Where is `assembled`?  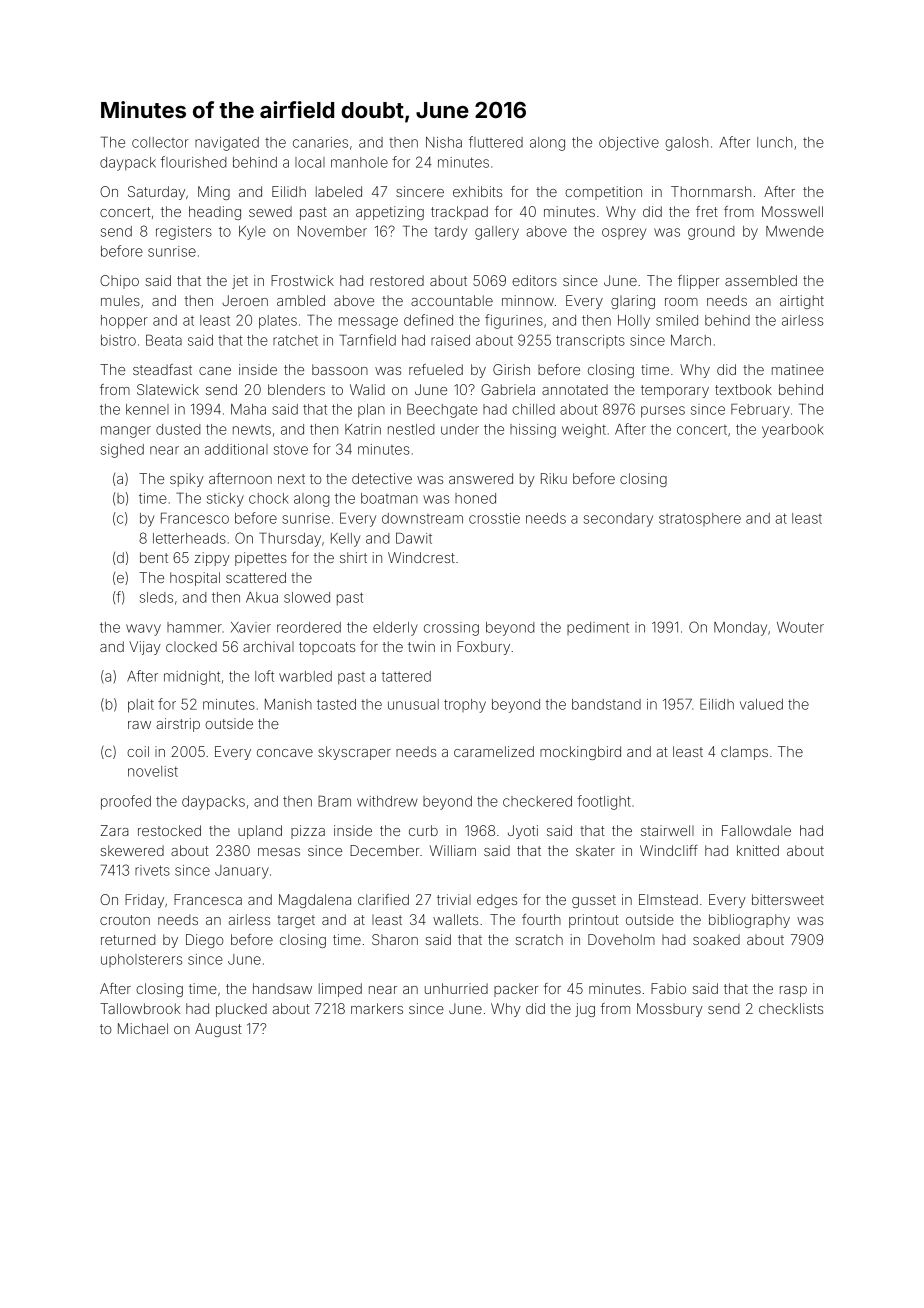 assembled is located at coordinates (761, 280).
